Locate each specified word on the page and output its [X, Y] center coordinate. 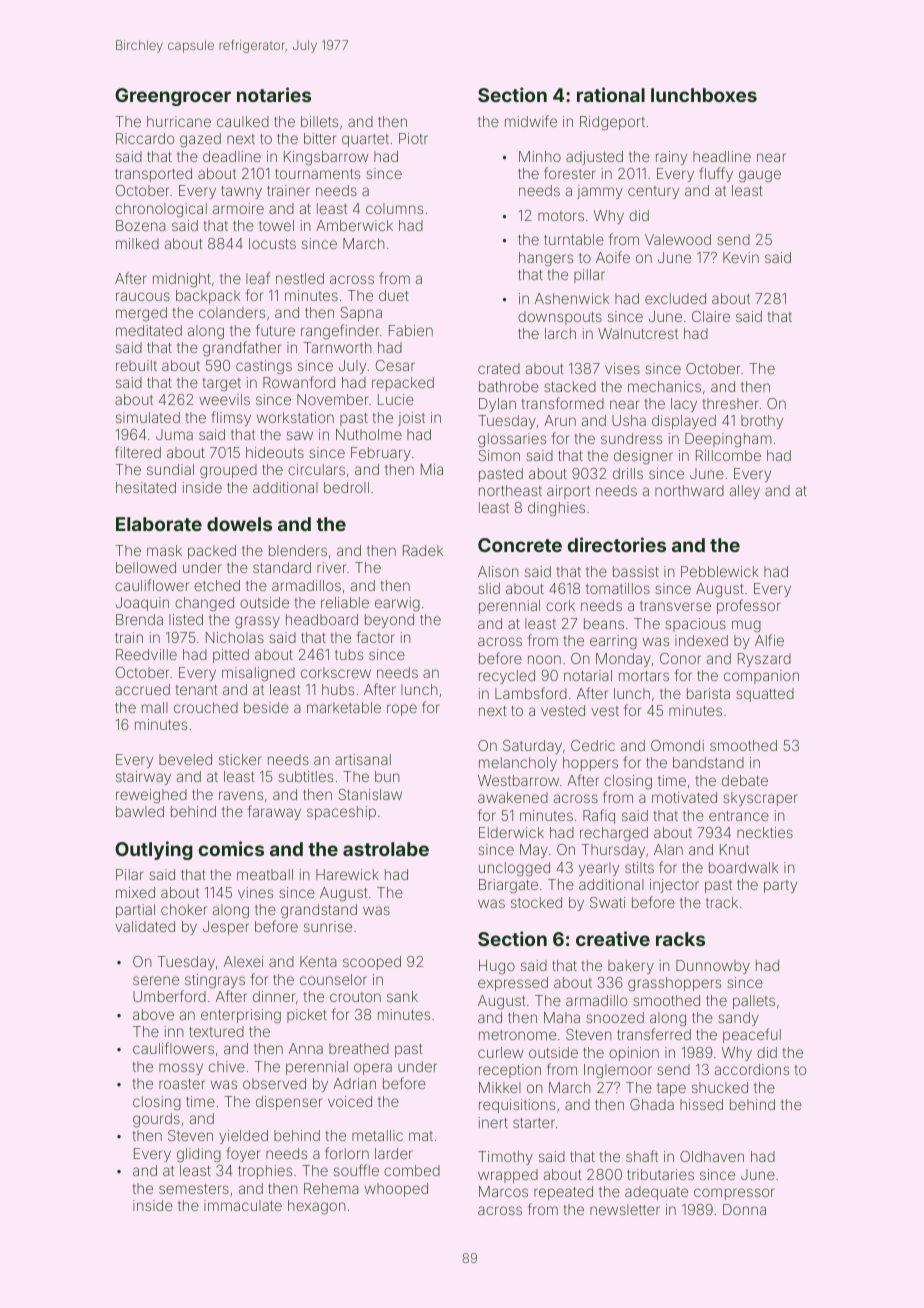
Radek [423, 550]
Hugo [497, 967]
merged [141, 314]
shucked [720, 1087]
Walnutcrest [638, 333]
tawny [241, 192]
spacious [695, 625]
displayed [684, 422]
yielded [243, 1137]
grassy [257, 622]
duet [394, 295]
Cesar [395, 365]
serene [156, 980]
